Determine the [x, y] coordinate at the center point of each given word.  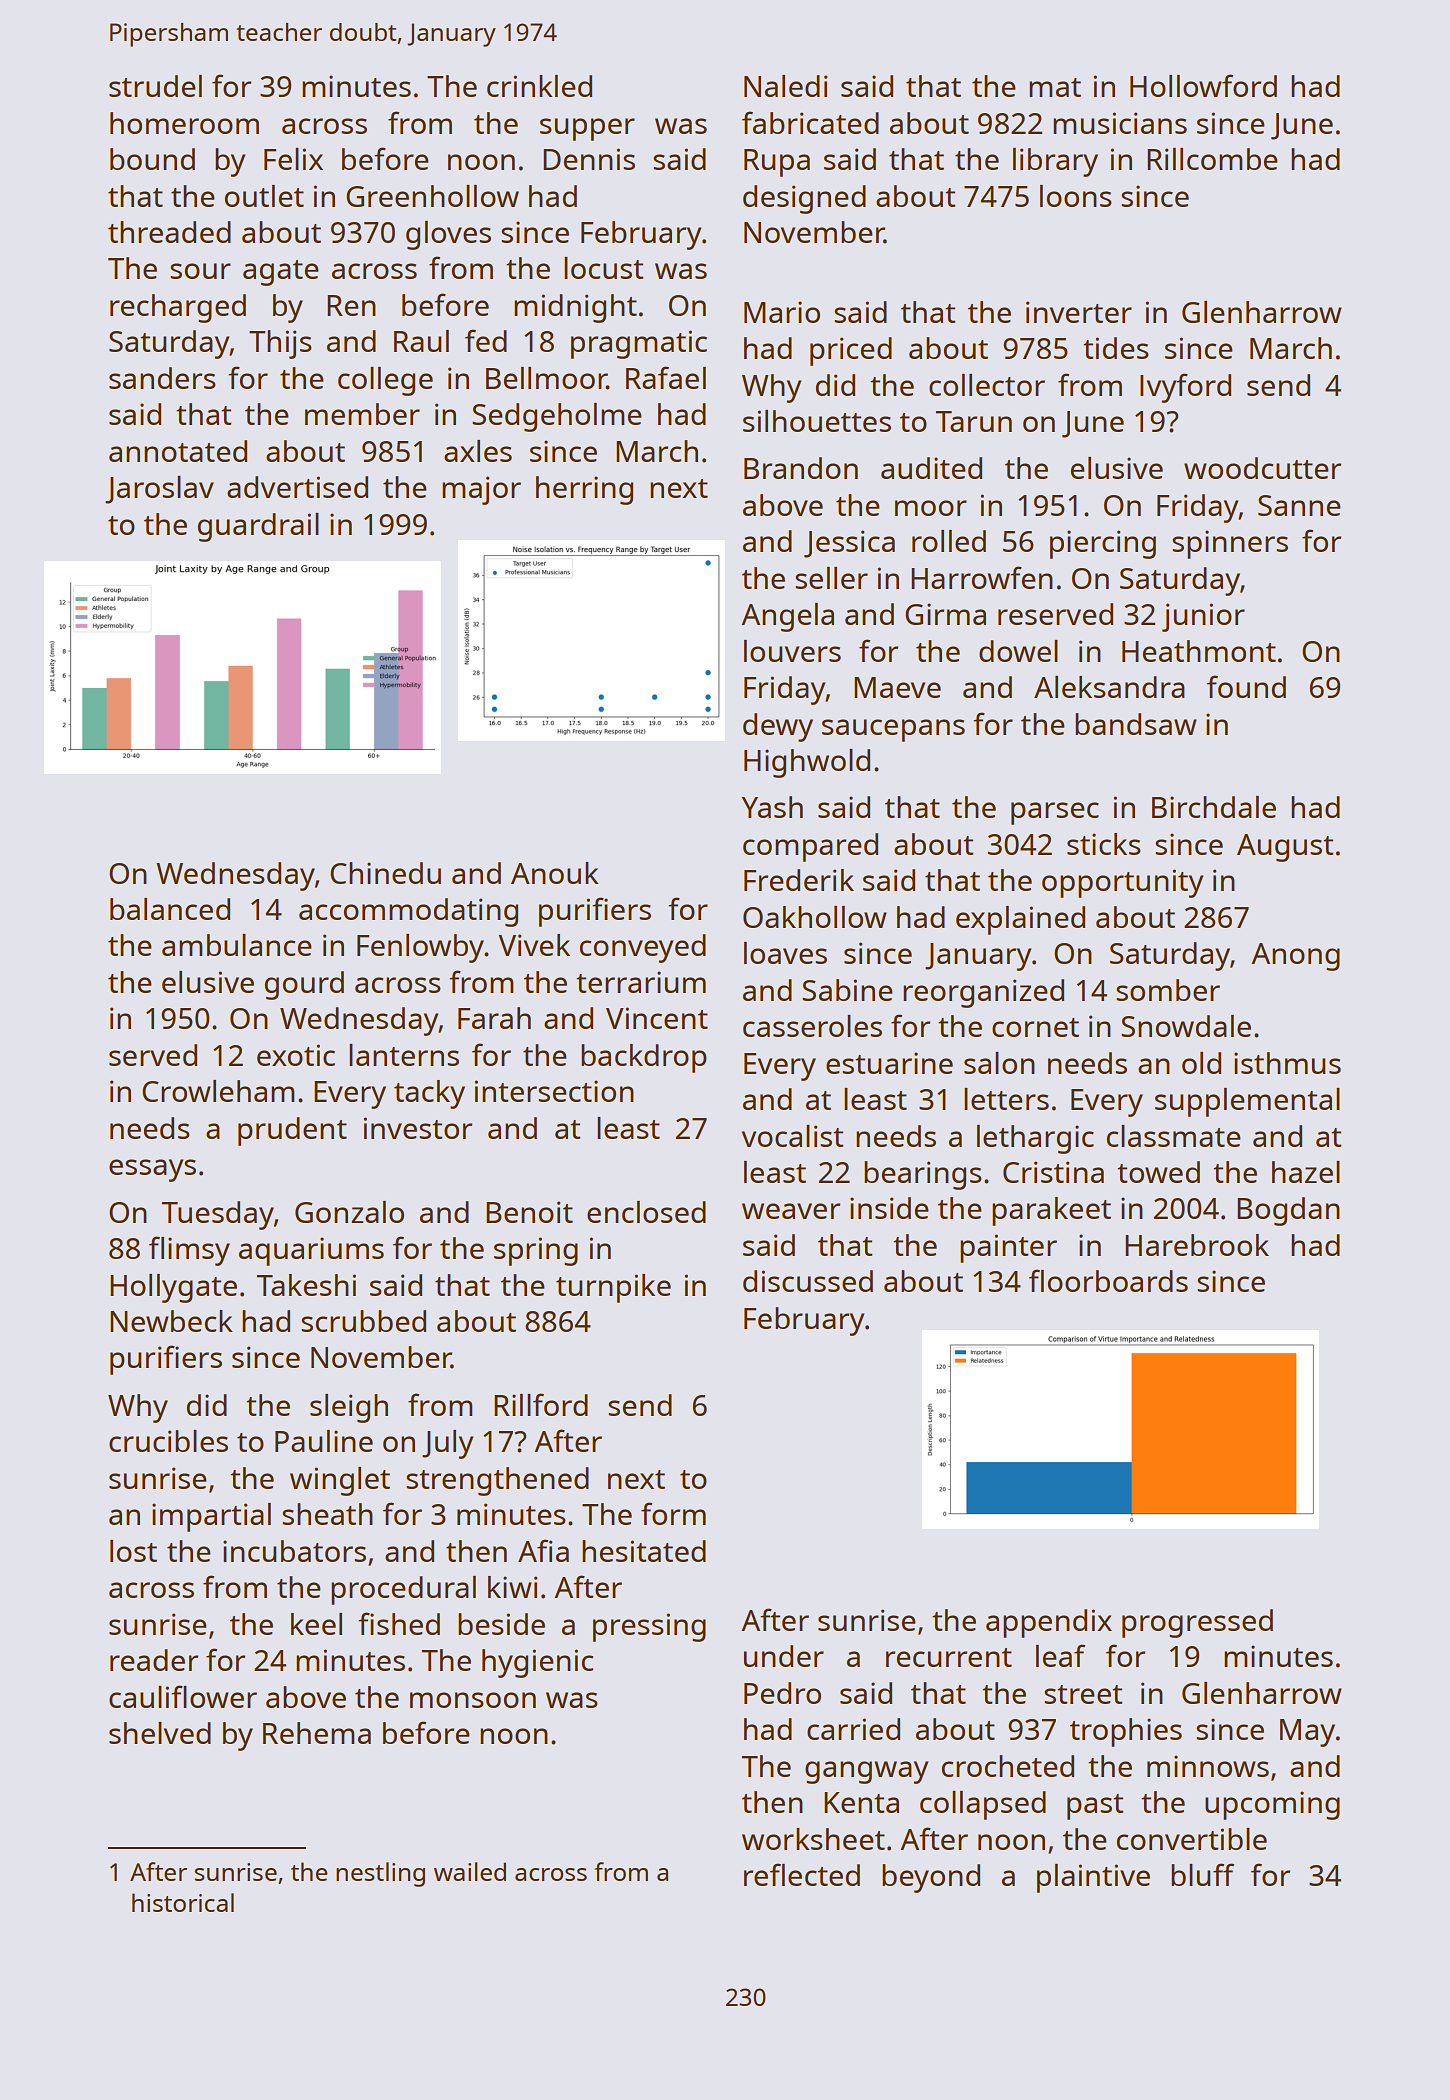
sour [200, 271]
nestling [380, 1874]
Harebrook [1197, 1245]
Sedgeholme [556, 417]
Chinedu [385, 873]
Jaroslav [159, 490]
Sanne [1299, 505]
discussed [808, 1281]
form [673, 1513]
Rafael [666, 377]
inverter [1079, 312]
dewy [778, 727]
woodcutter [1262, 468]
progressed [1197, 1623]
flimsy [189, 1251]
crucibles [168, 1441]
